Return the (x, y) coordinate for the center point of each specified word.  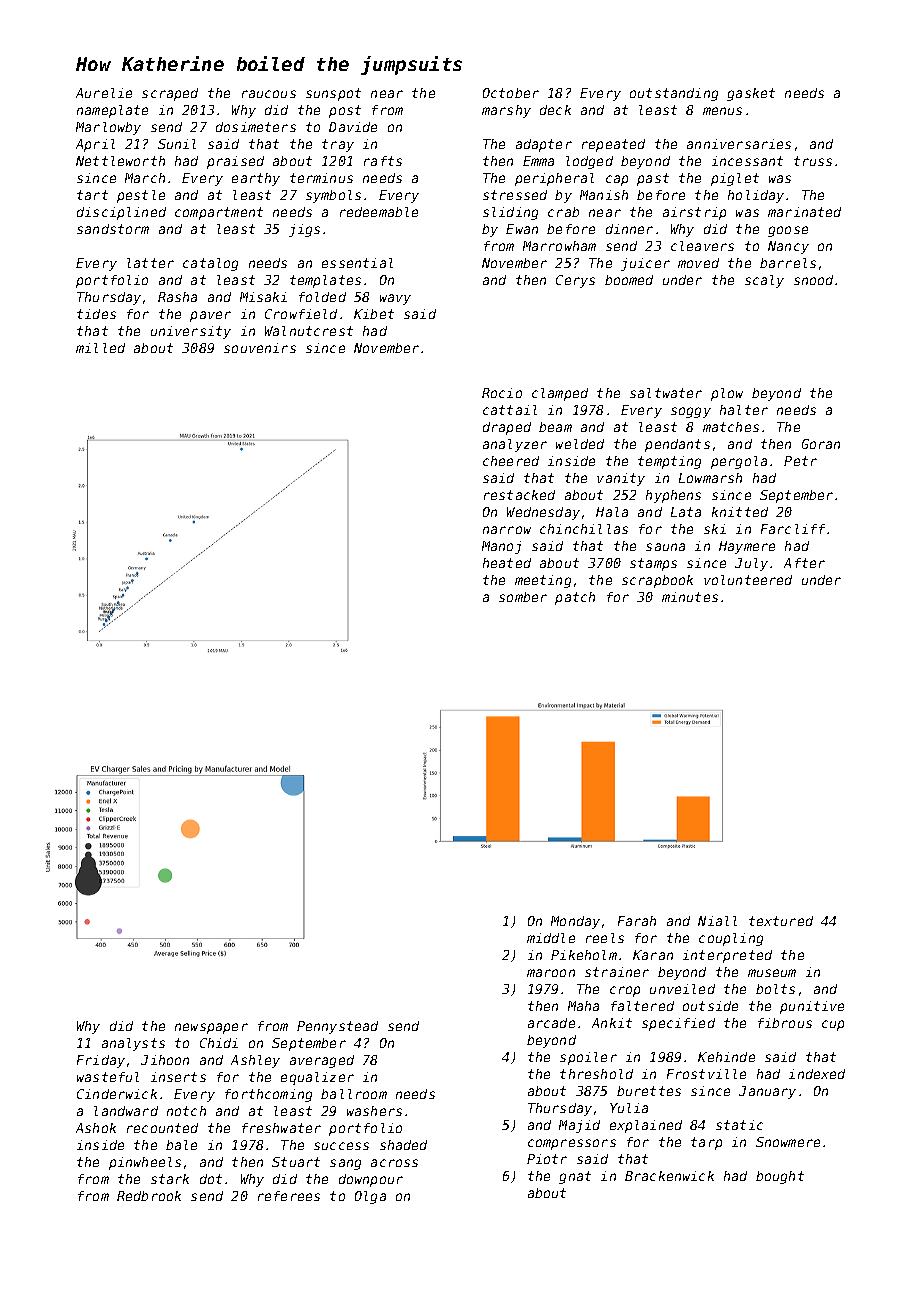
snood (813, 280)
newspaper (211, 1028)
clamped (560, 394)
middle (551, 938)
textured (781, 921)
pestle (141, 196)
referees (289, 1196)
